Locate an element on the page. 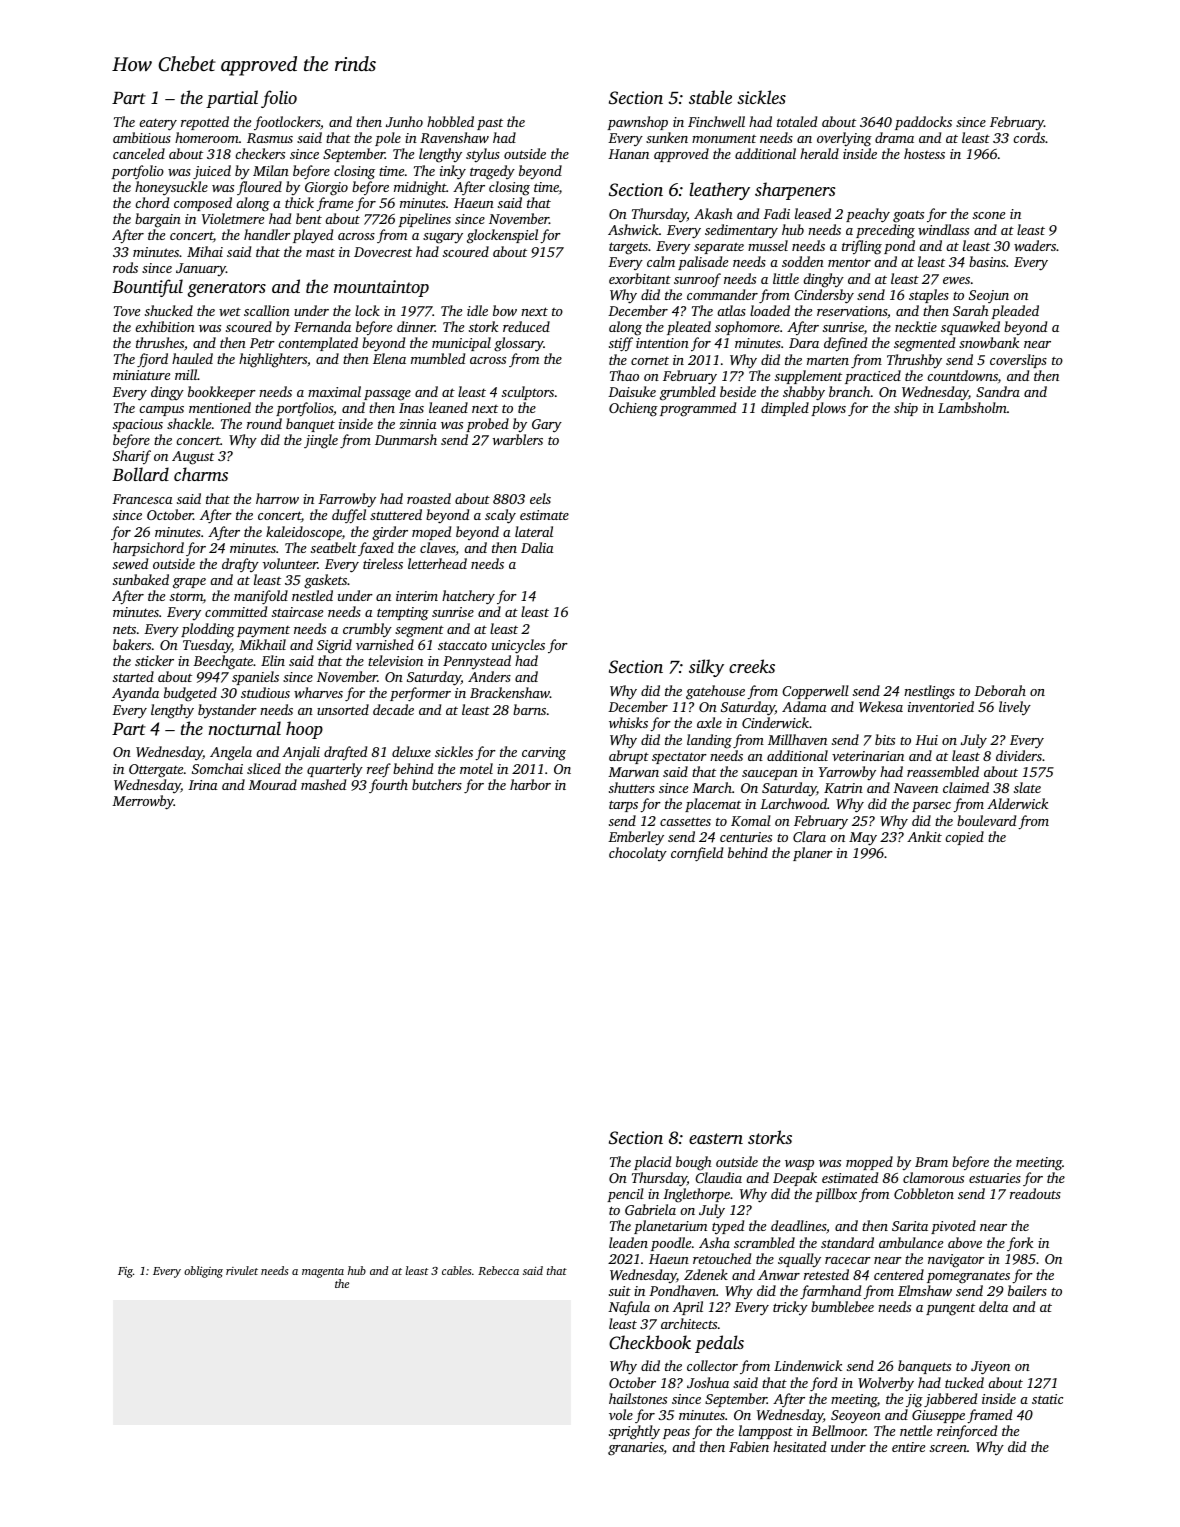 The image size is (1180, 1527). Violetmere is located at coordinates (233, 218).
